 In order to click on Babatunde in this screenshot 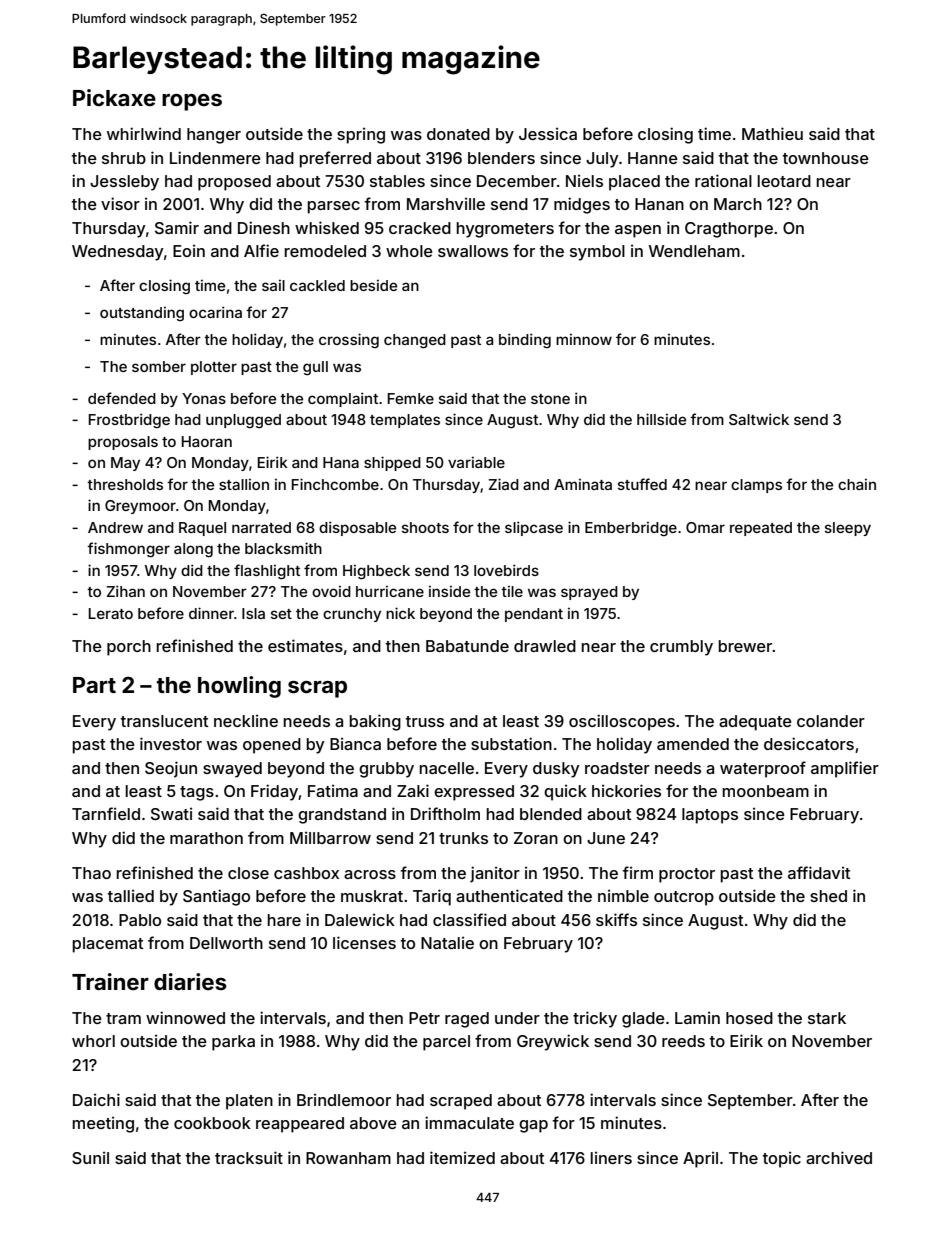, I will do `click(467, 646)`.
